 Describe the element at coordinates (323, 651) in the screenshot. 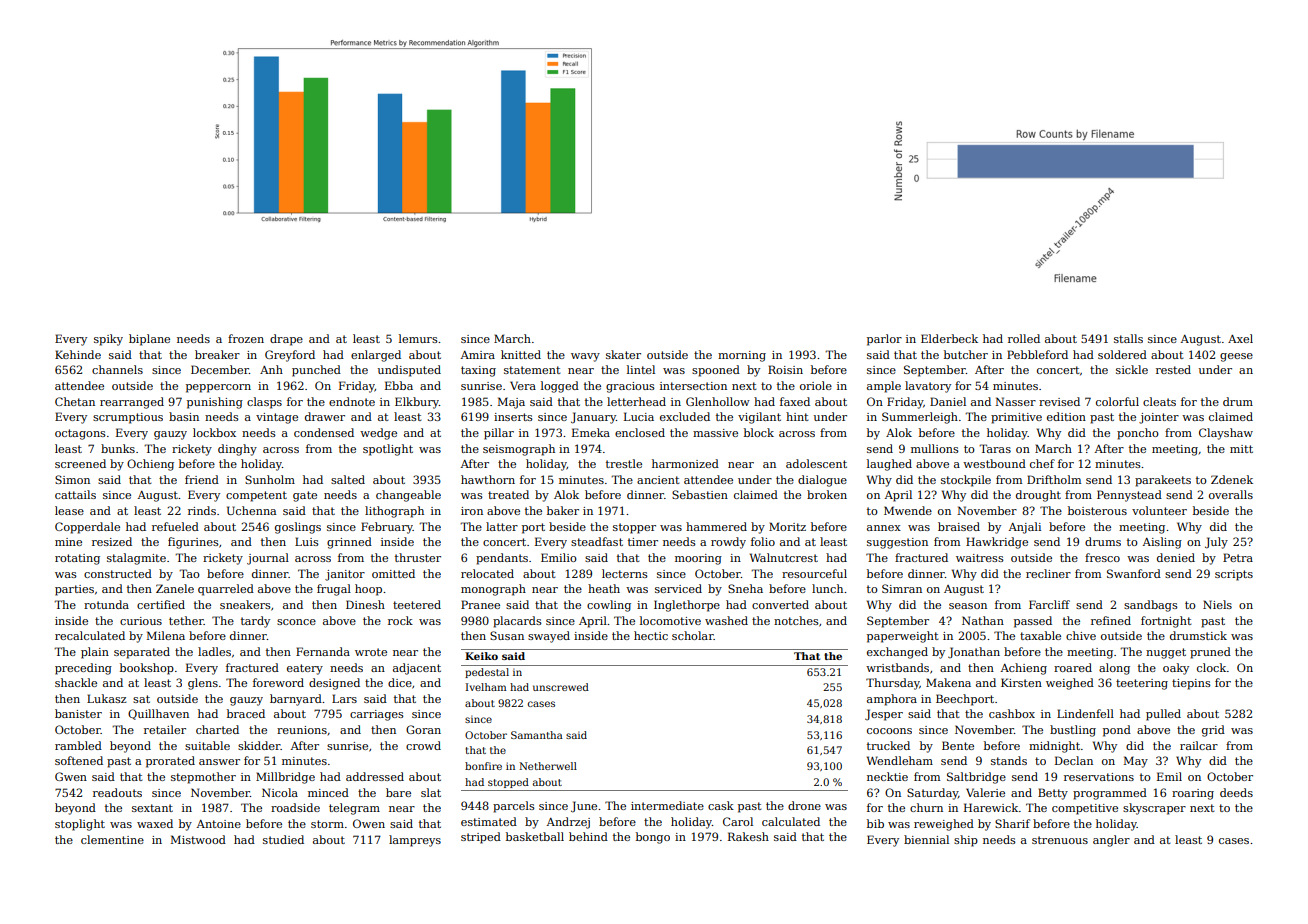

I see `Fernanda` at that location.
